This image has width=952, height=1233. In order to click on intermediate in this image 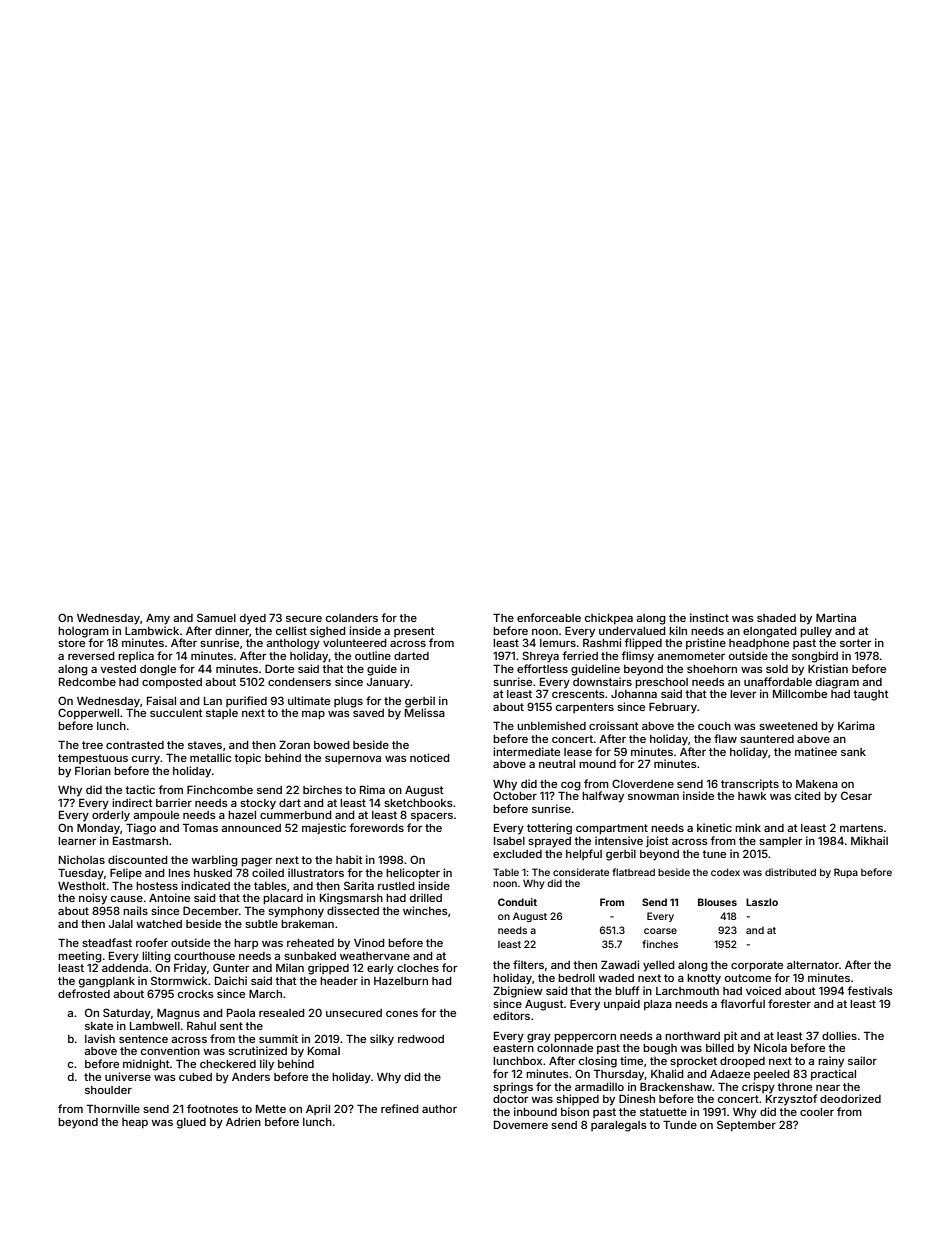, I will do `click(526, 751)`.
